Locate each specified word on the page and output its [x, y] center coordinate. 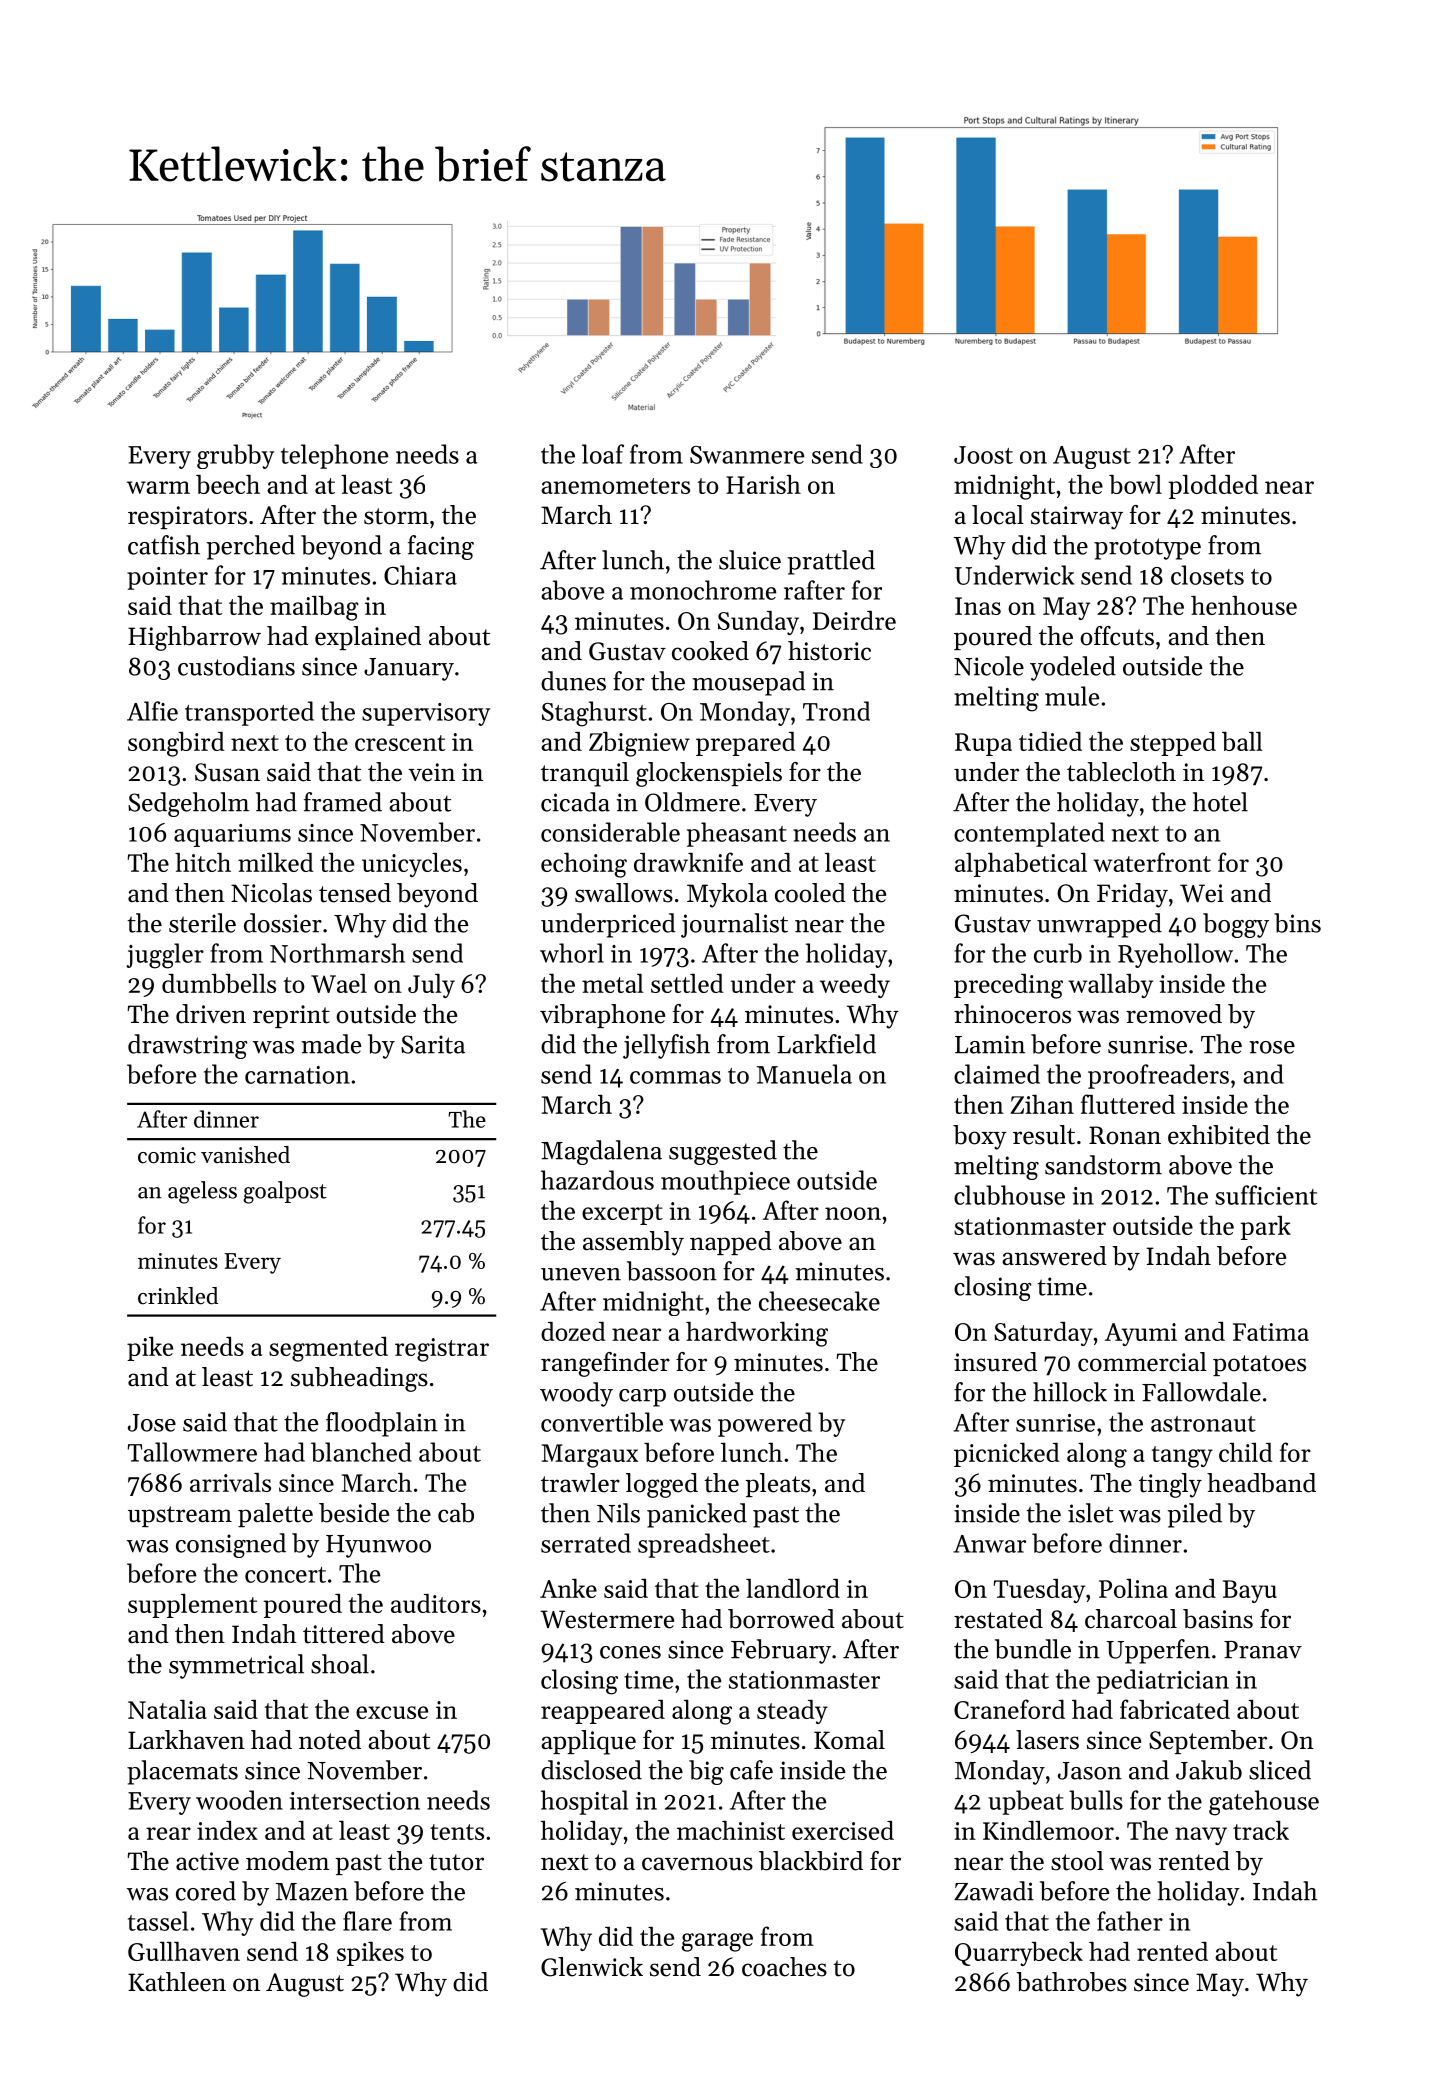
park [1266, 1228]
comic [167, 1155]
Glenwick [592, 1967]
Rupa [983, 744]
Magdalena [601, 1152]
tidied [1050, 741]
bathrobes [1072, 1982]
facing [441, 547]
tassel [158, 1921]
